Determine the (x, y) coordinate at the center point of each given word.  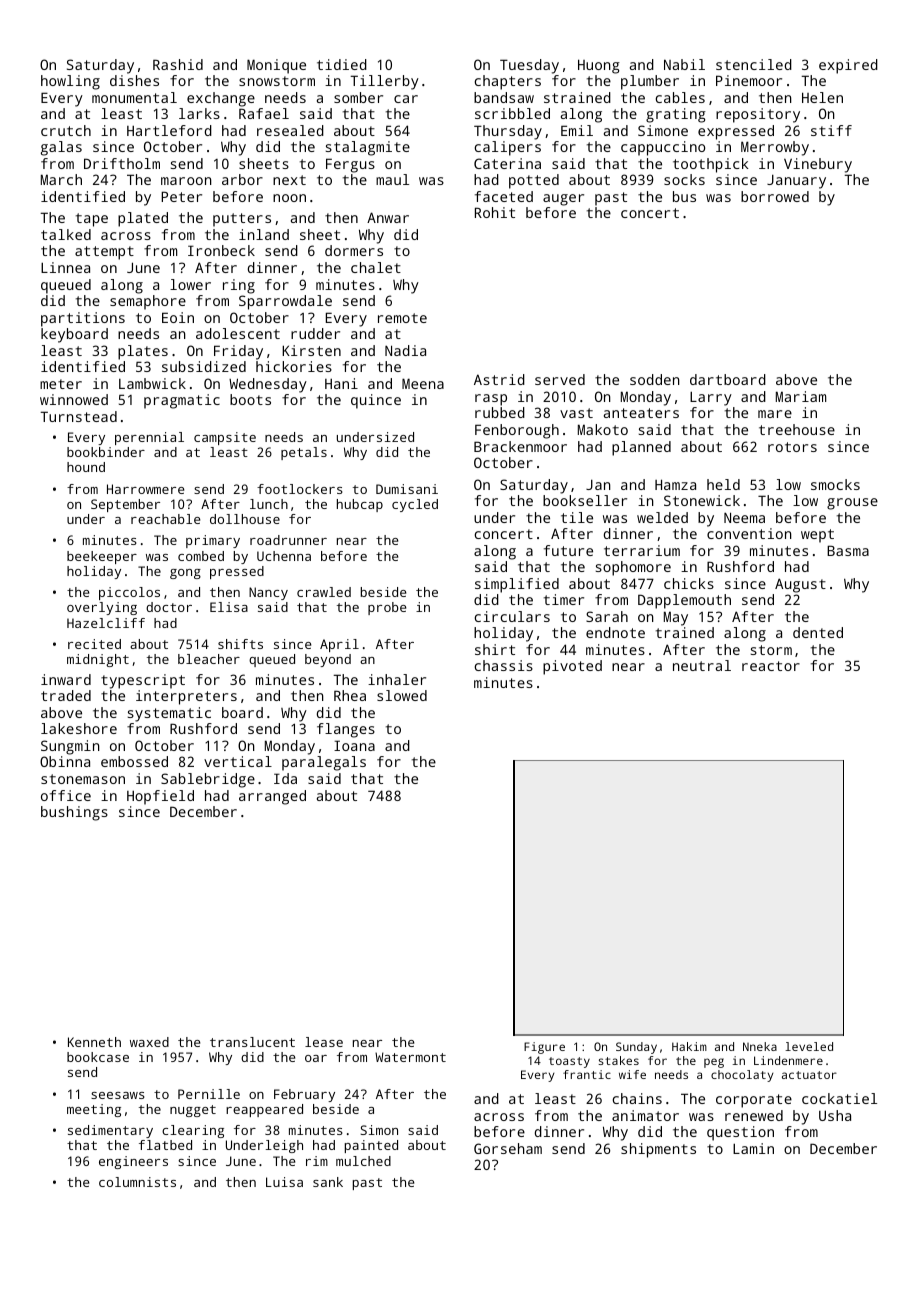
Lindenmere (788, 1060)
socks (684, 179)
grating (676, 115)
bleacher (209, 659)
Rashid (178, 64)
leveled (809, 1046)
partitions (83, 319)
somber (358, 97)
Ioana (354, 745)
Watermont (410, 1057)
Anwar (388, 217)
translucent (252, 1042)
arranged (272, 797)
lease (324, 1042)
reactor (771, 666)
